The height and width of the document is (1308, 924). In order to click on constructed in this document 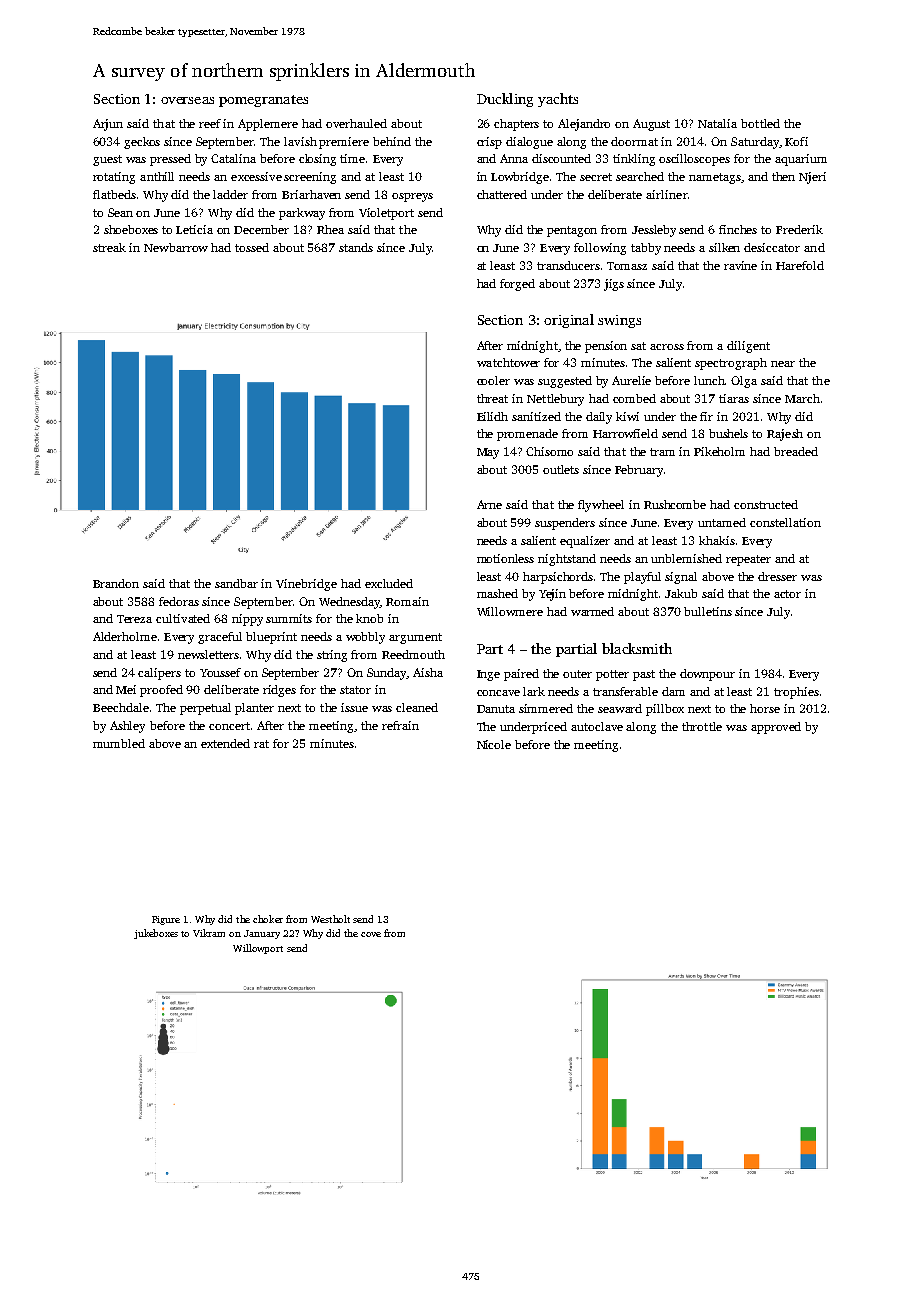, I will do `click(766, 504)`.
